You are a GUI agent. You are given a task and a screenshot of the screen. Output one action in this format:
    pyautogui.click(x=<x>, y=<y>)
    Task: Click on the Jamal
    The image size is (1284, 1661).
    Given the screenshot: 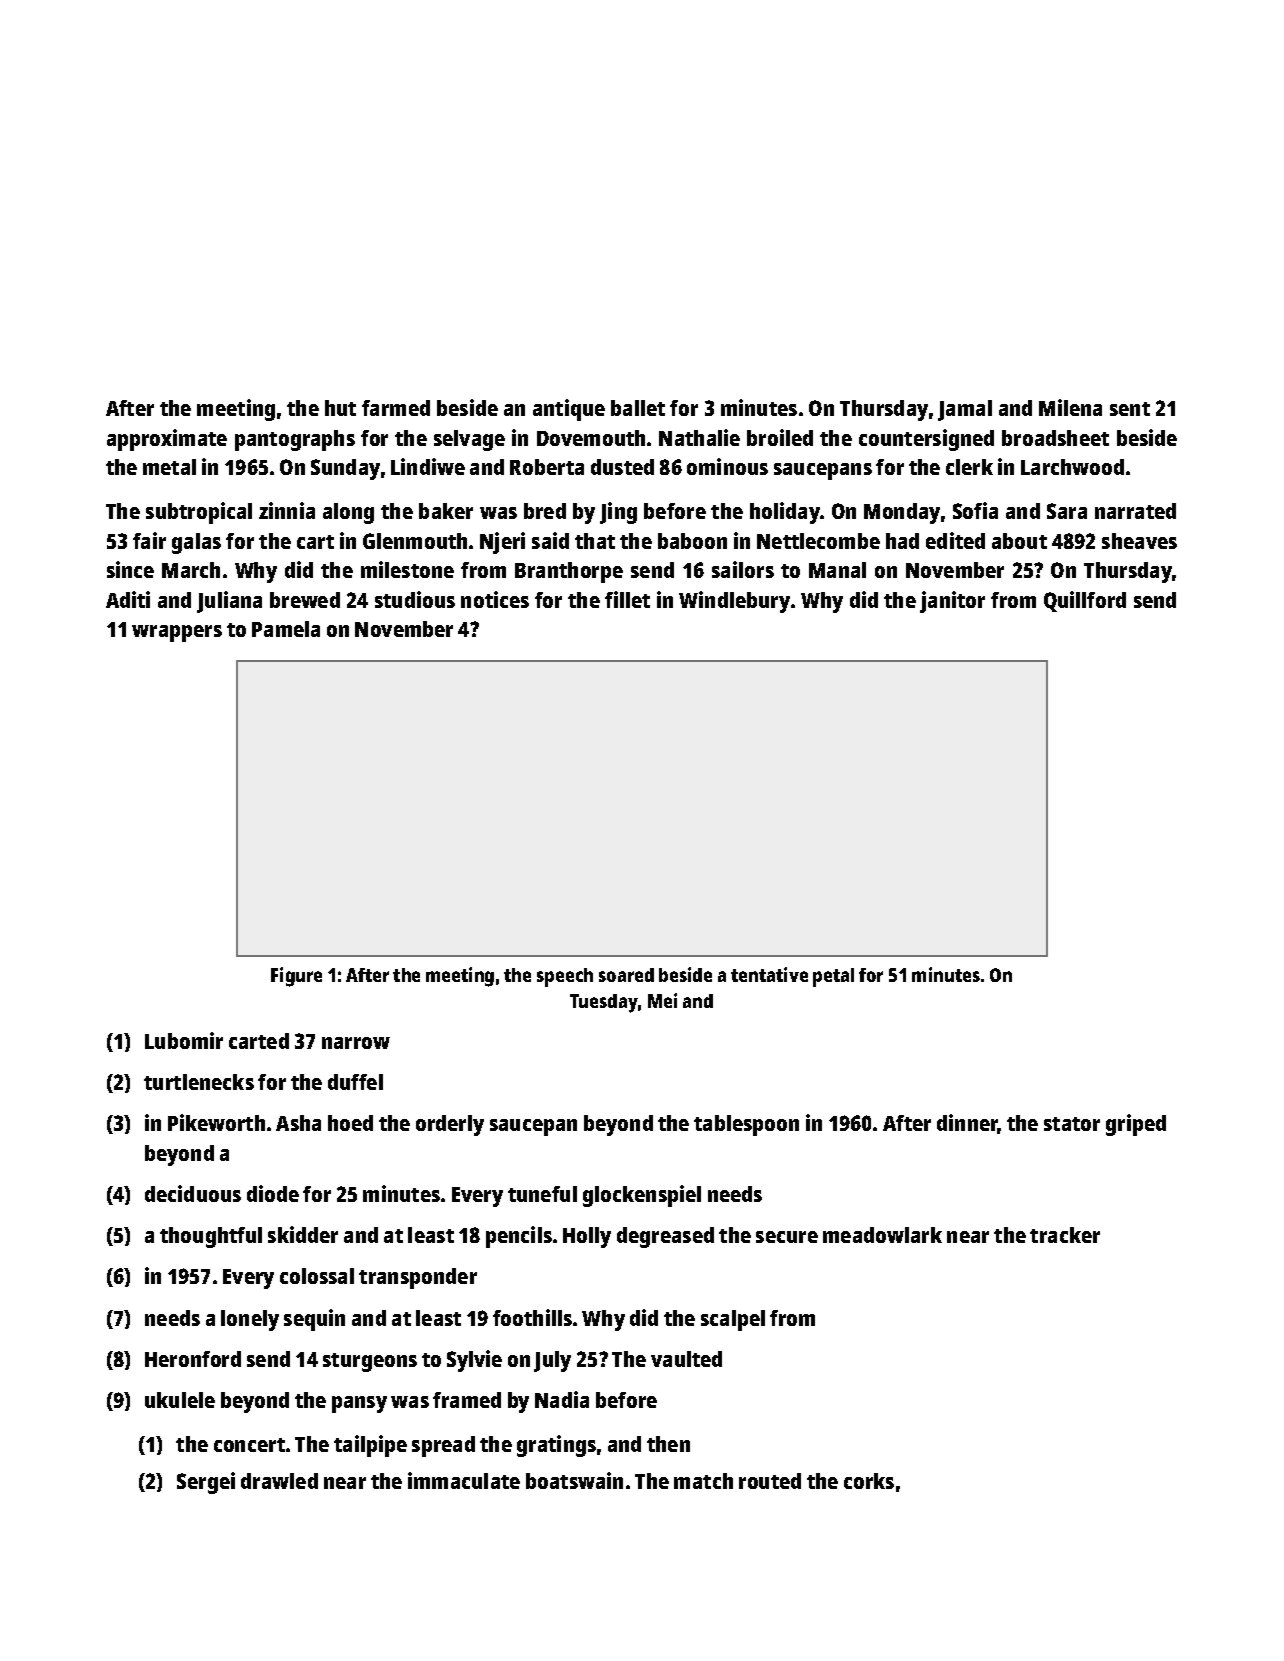 What is the action you would take?
    pyautogui.click(x=965, y=410)
